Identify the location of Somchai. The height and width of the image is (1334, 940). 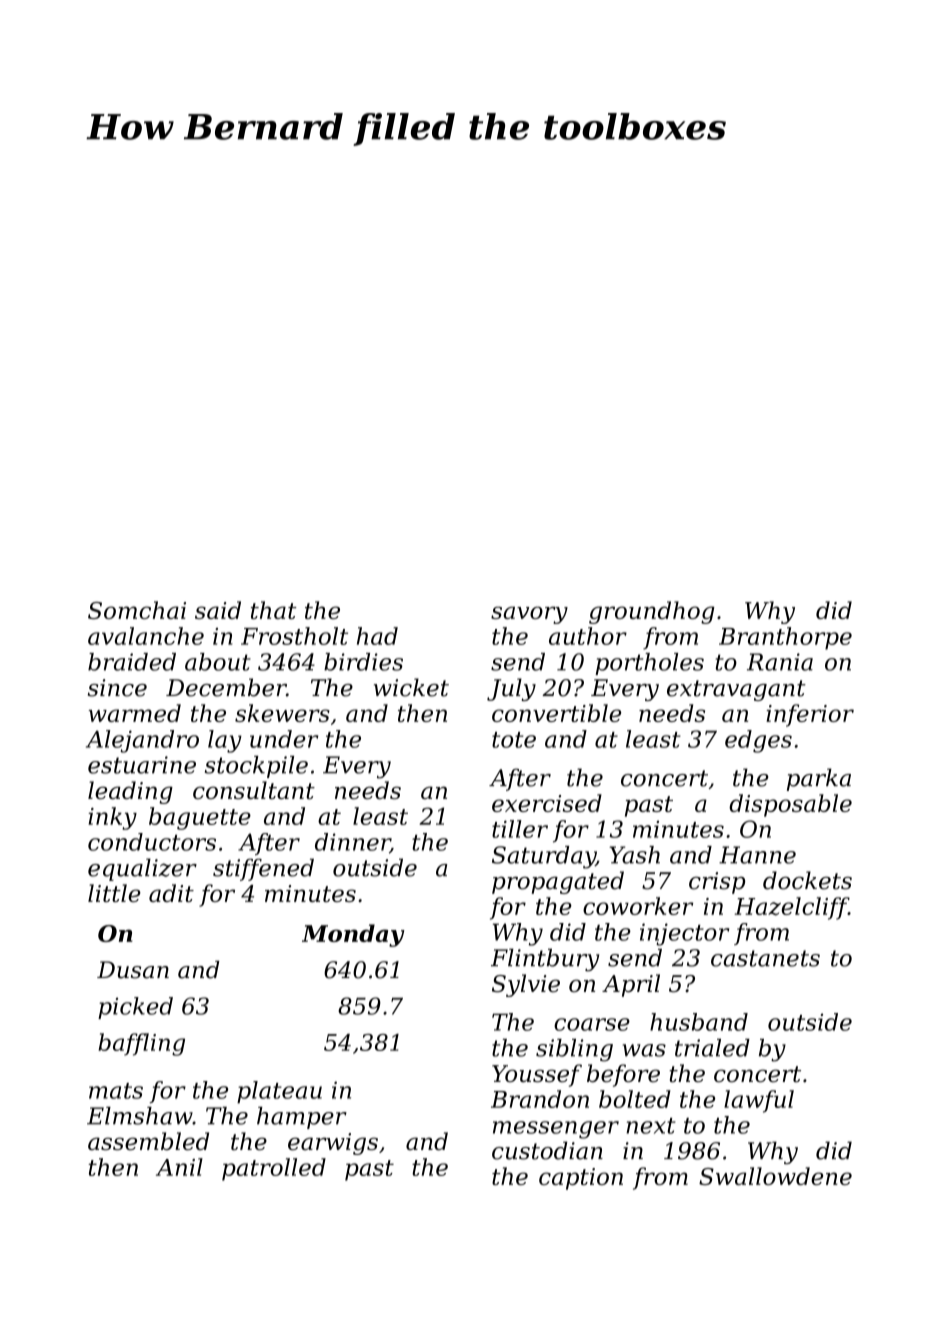
(137, 610).
